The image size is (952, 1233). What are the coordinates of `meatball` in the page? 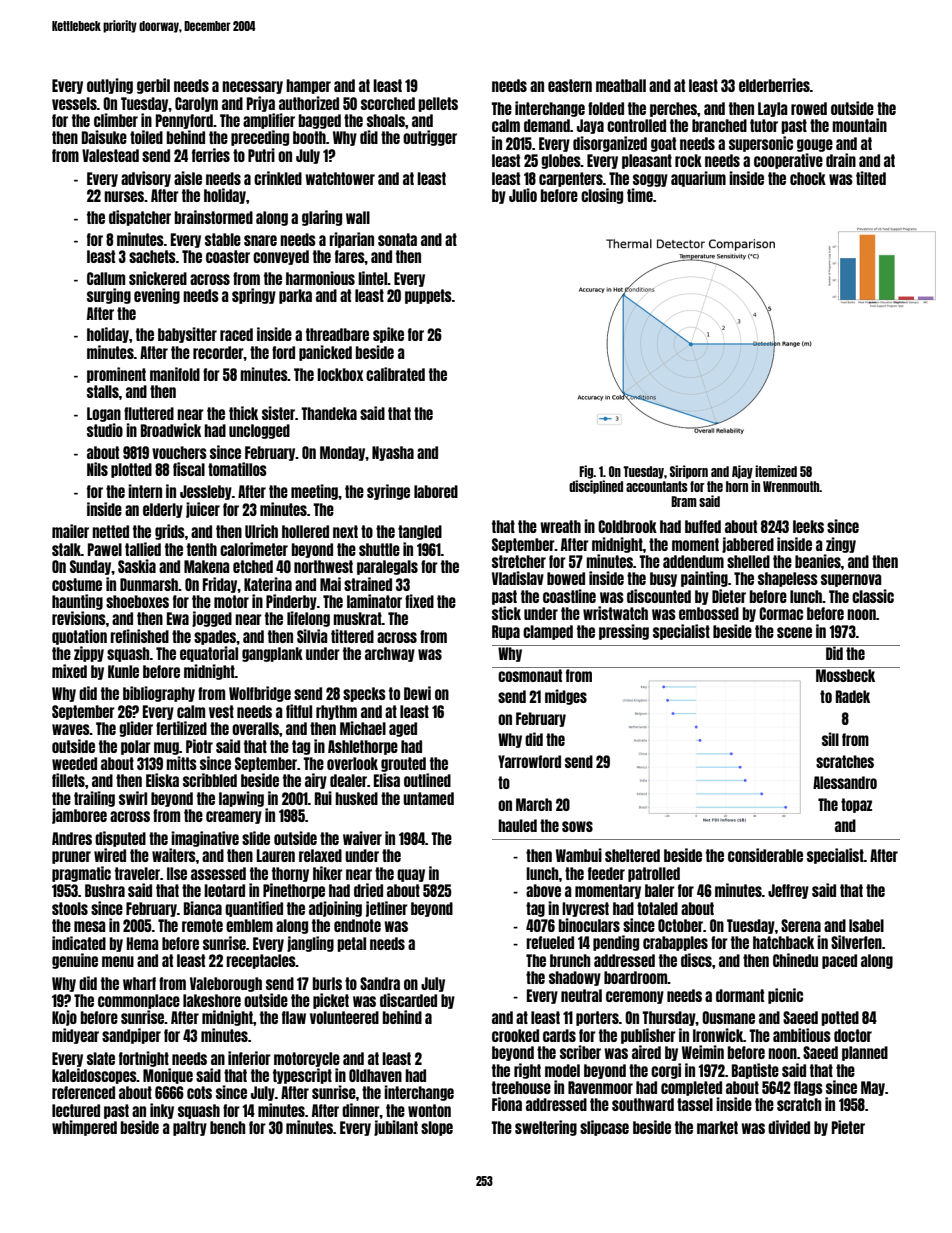 It's located at (621, 85).
